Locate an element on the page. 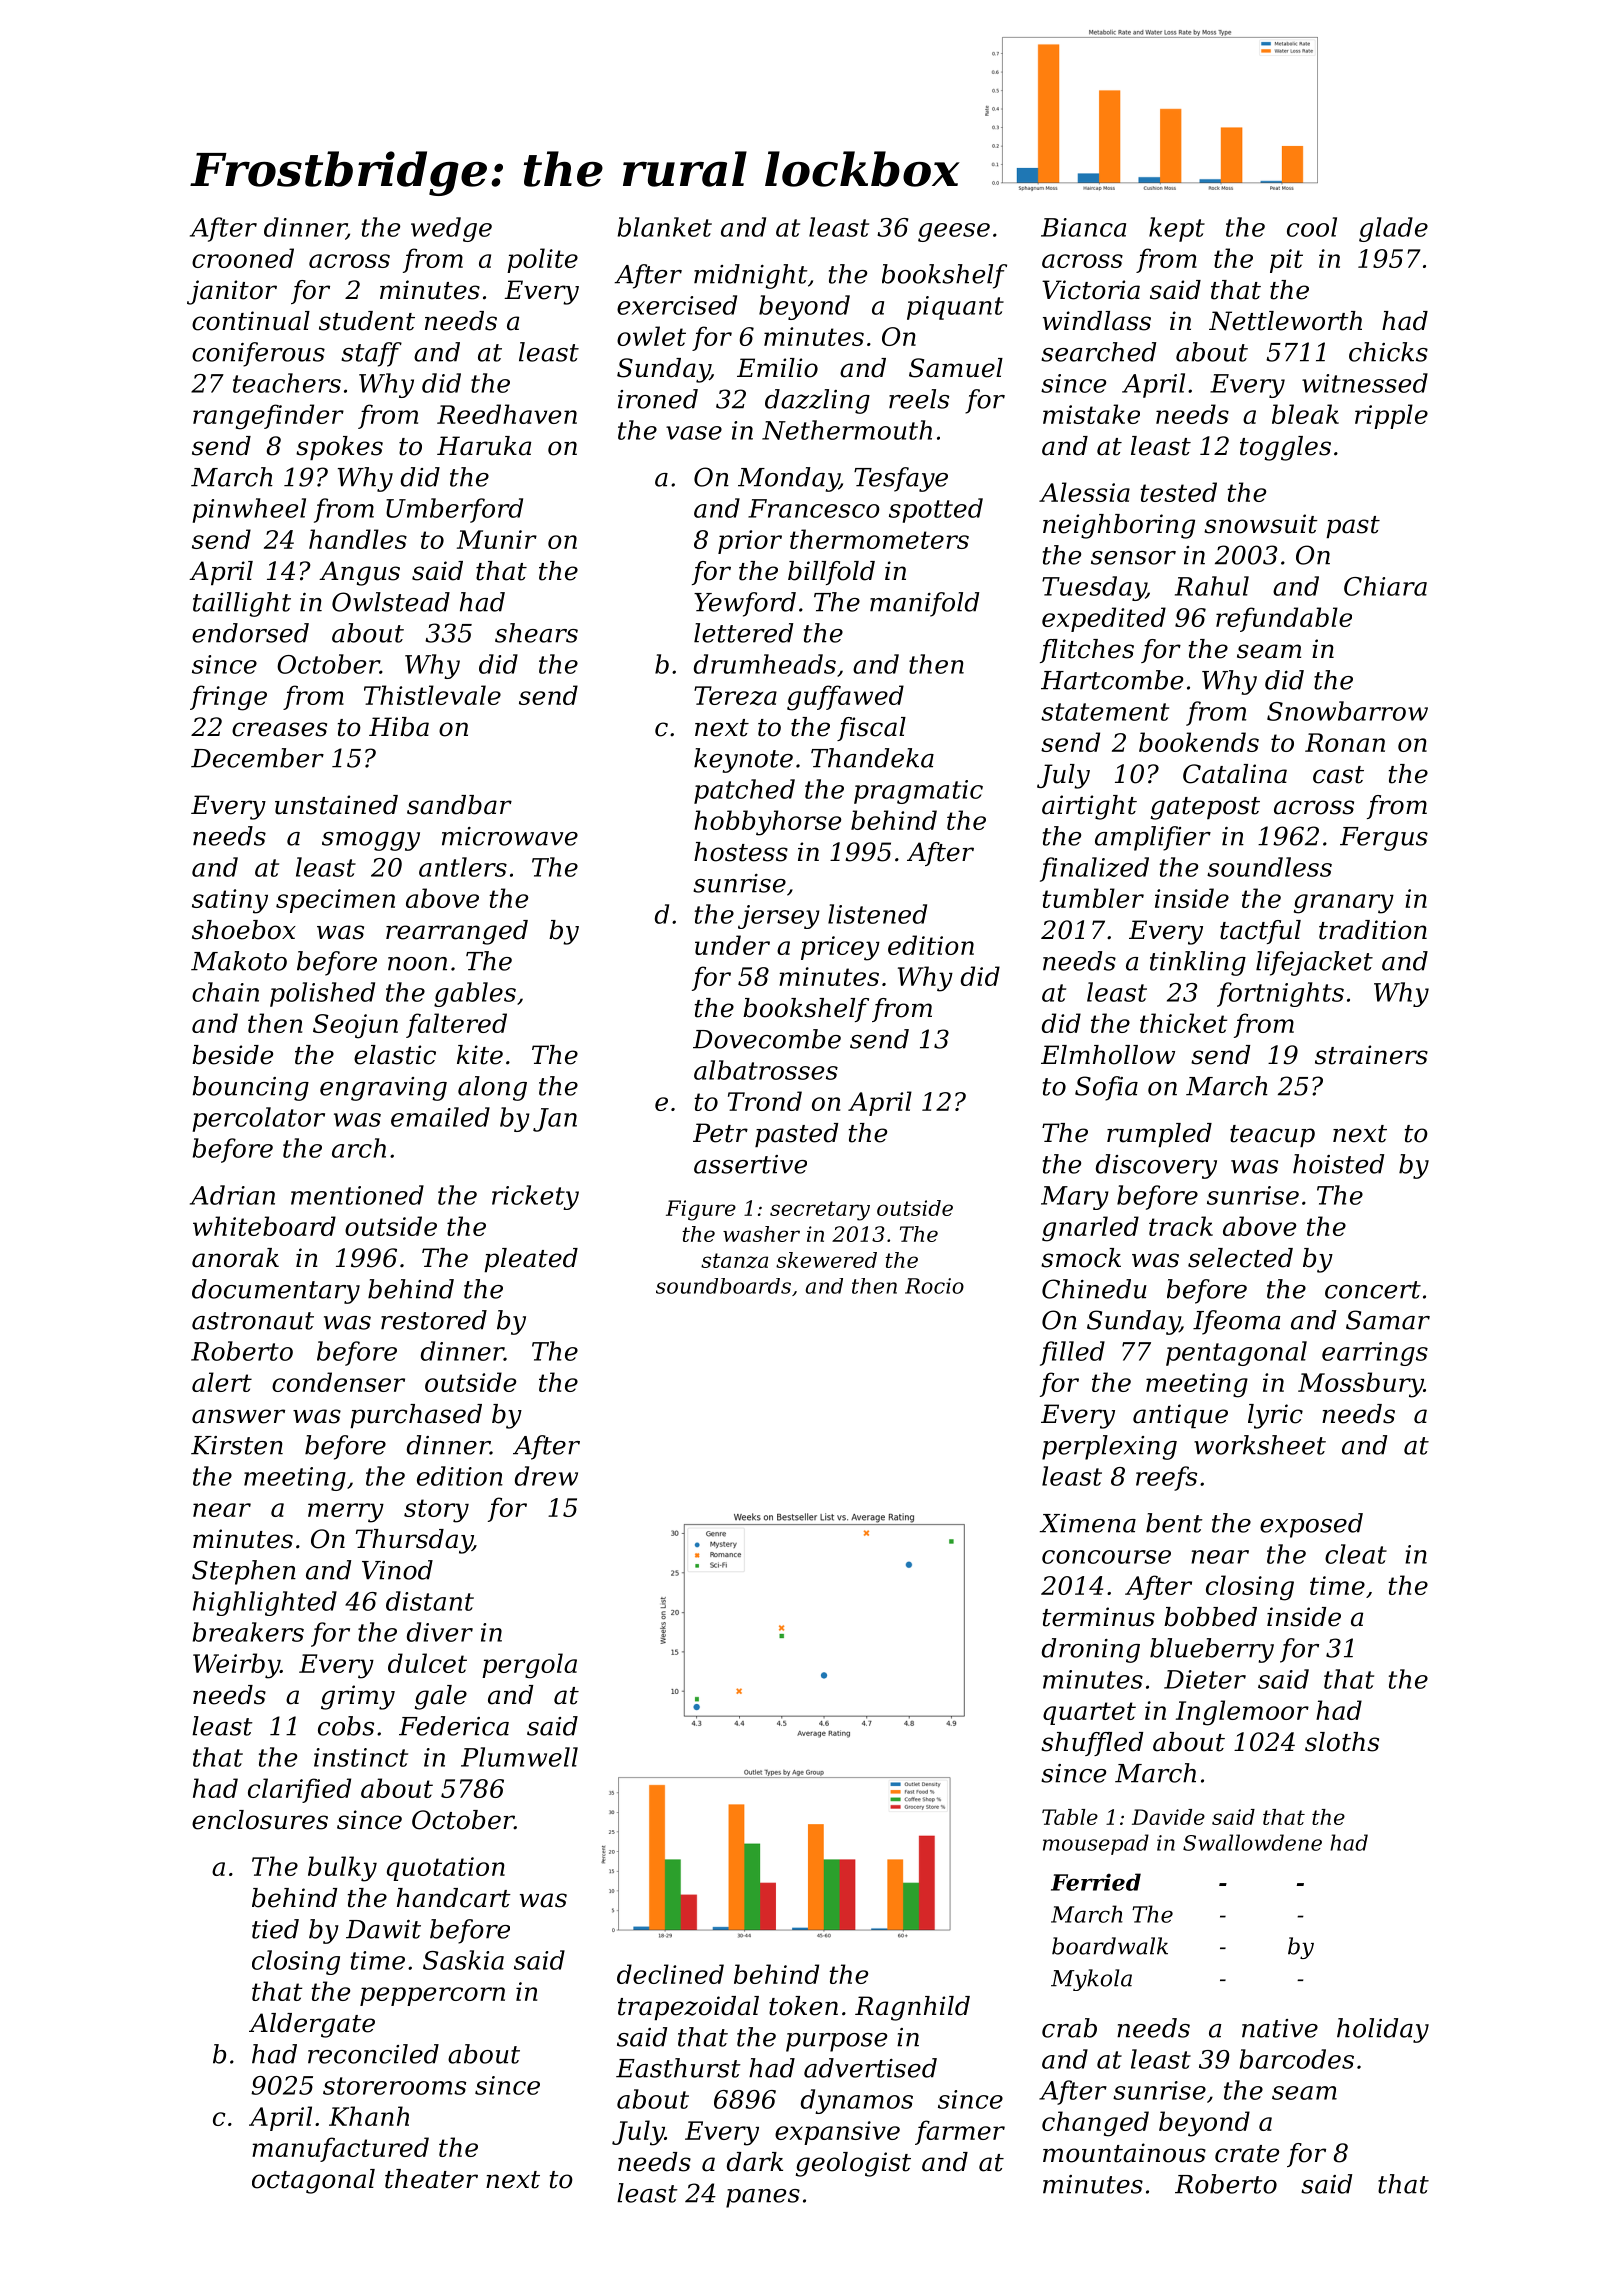  drew is located at coordinates (546, 1476).
